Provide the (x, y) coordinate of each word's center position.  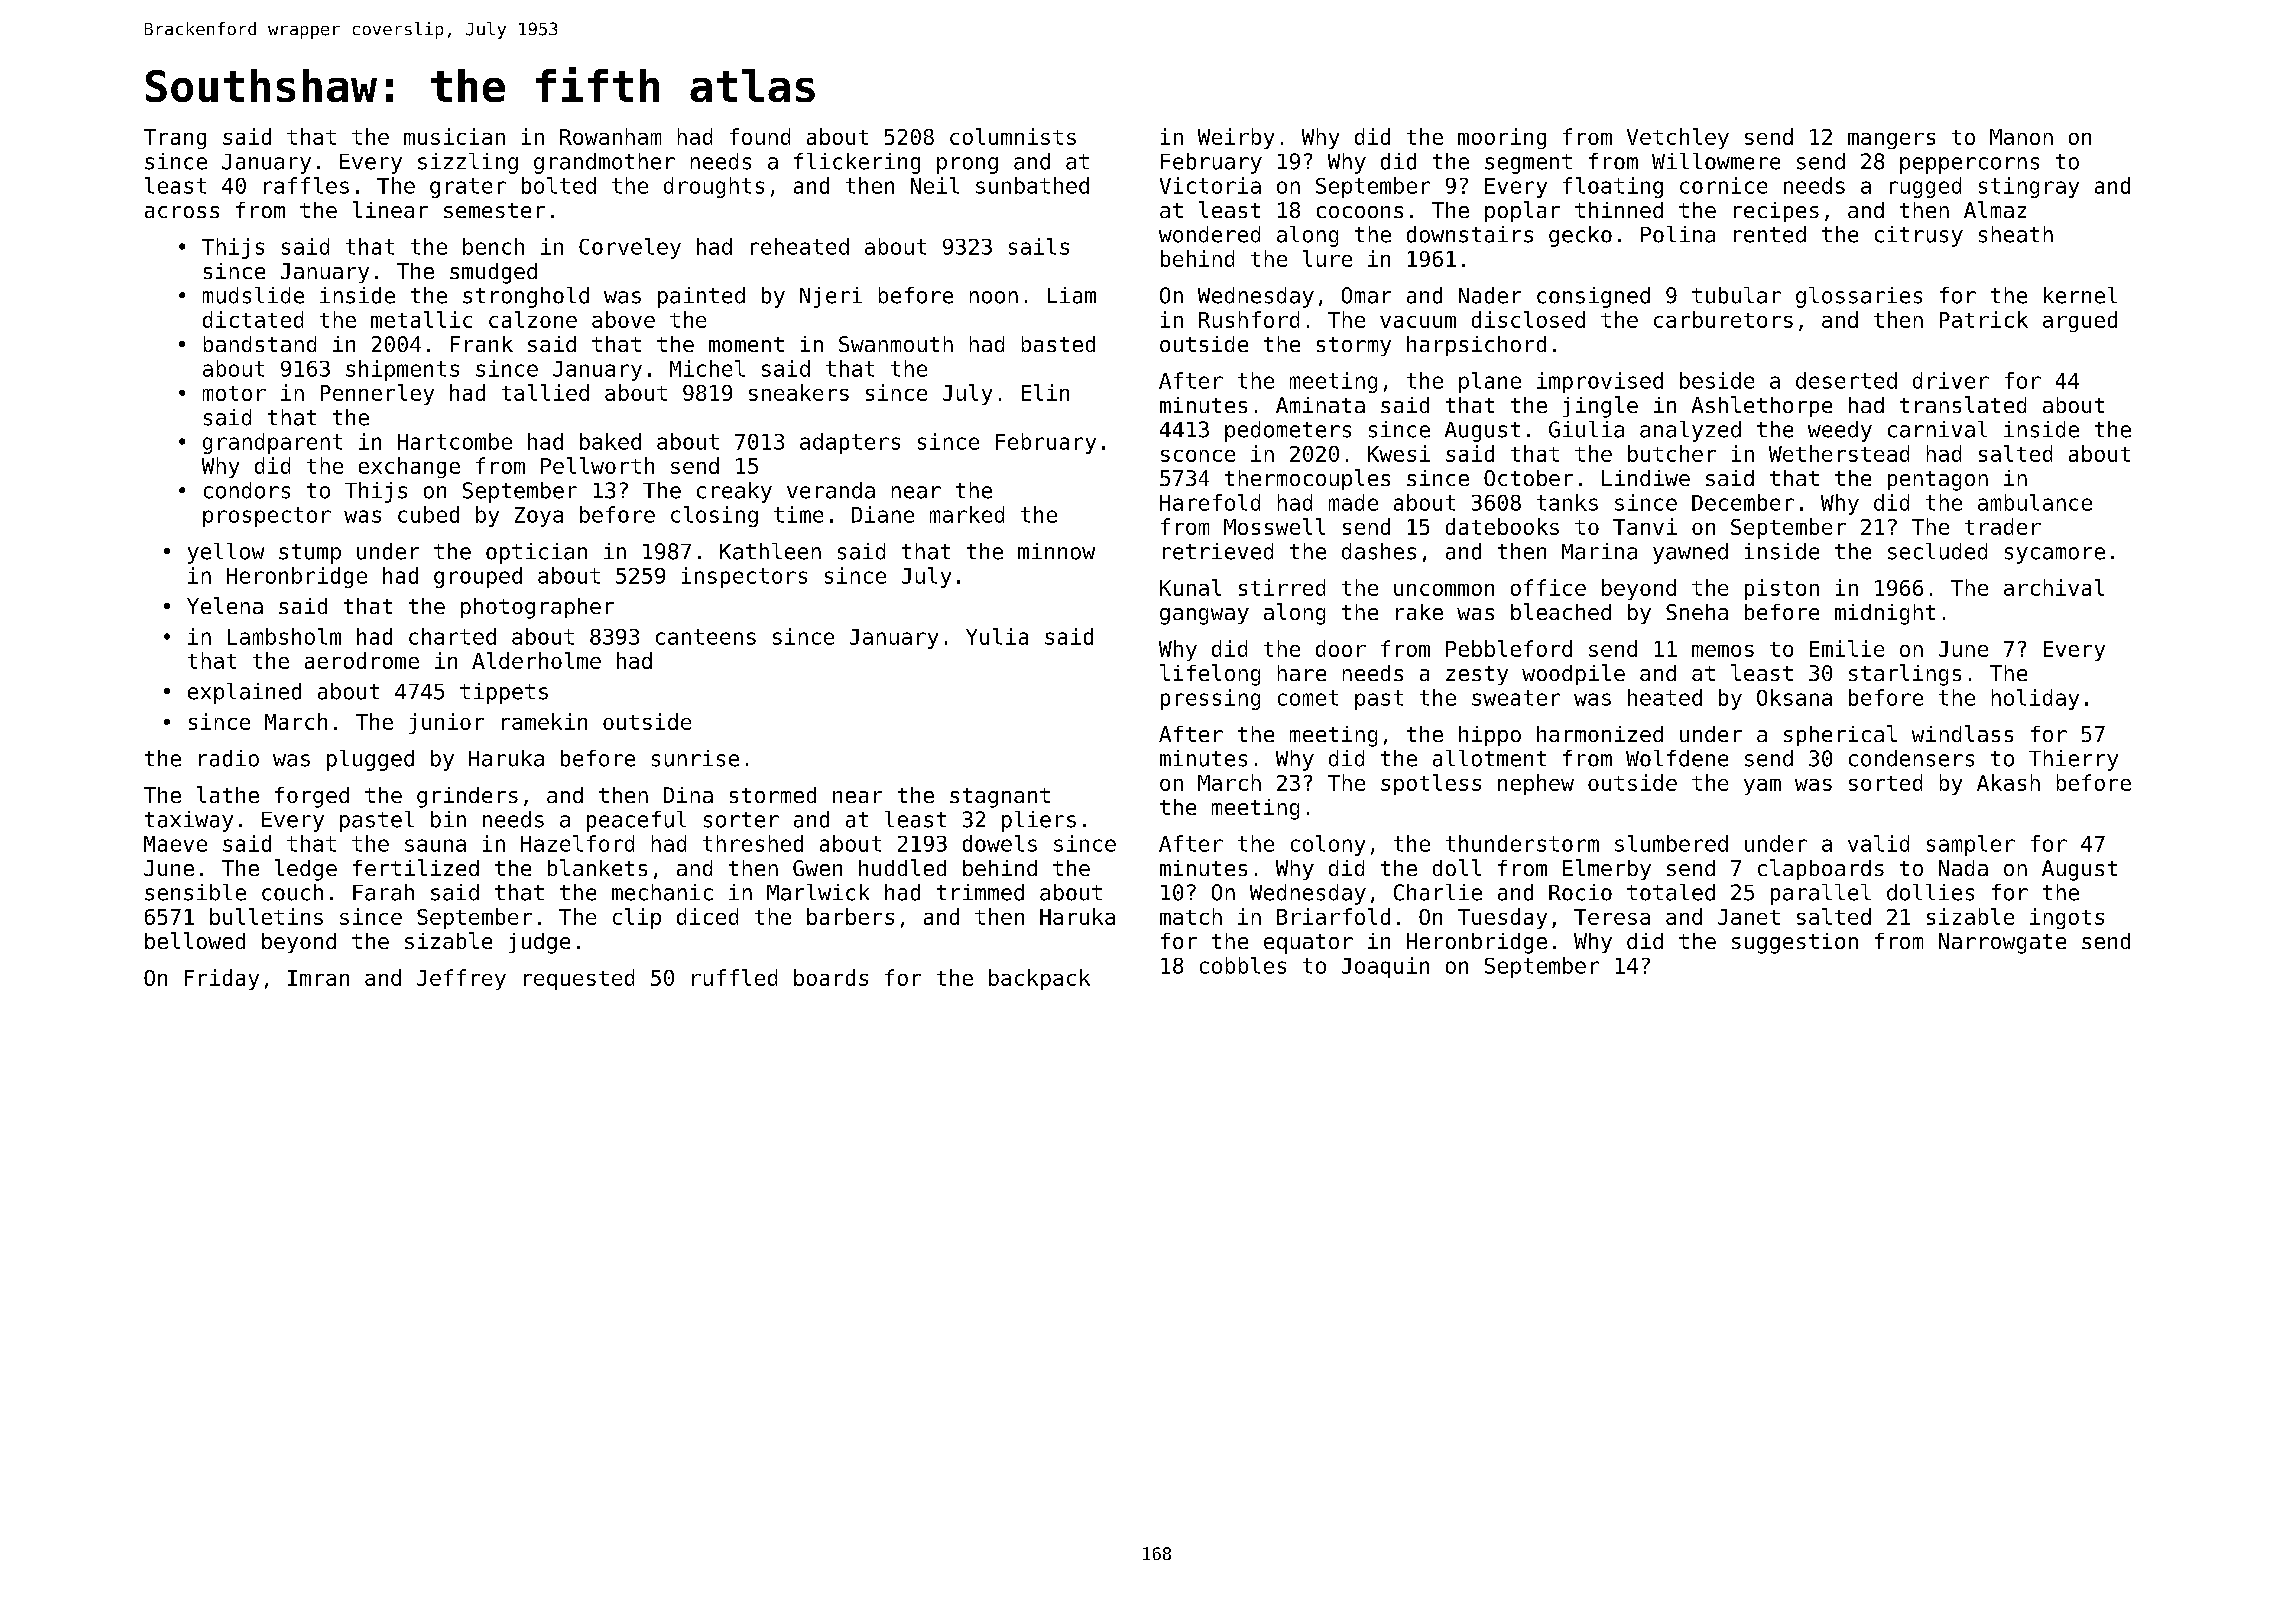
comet (1308, 698)
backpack (1039, 979)
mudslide (253, 295)
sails (1039, 246)
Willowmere (1716, 161)
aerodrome (362, 660)
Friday (222, 979)
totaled (1671, 892)
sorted (1885, 782)
